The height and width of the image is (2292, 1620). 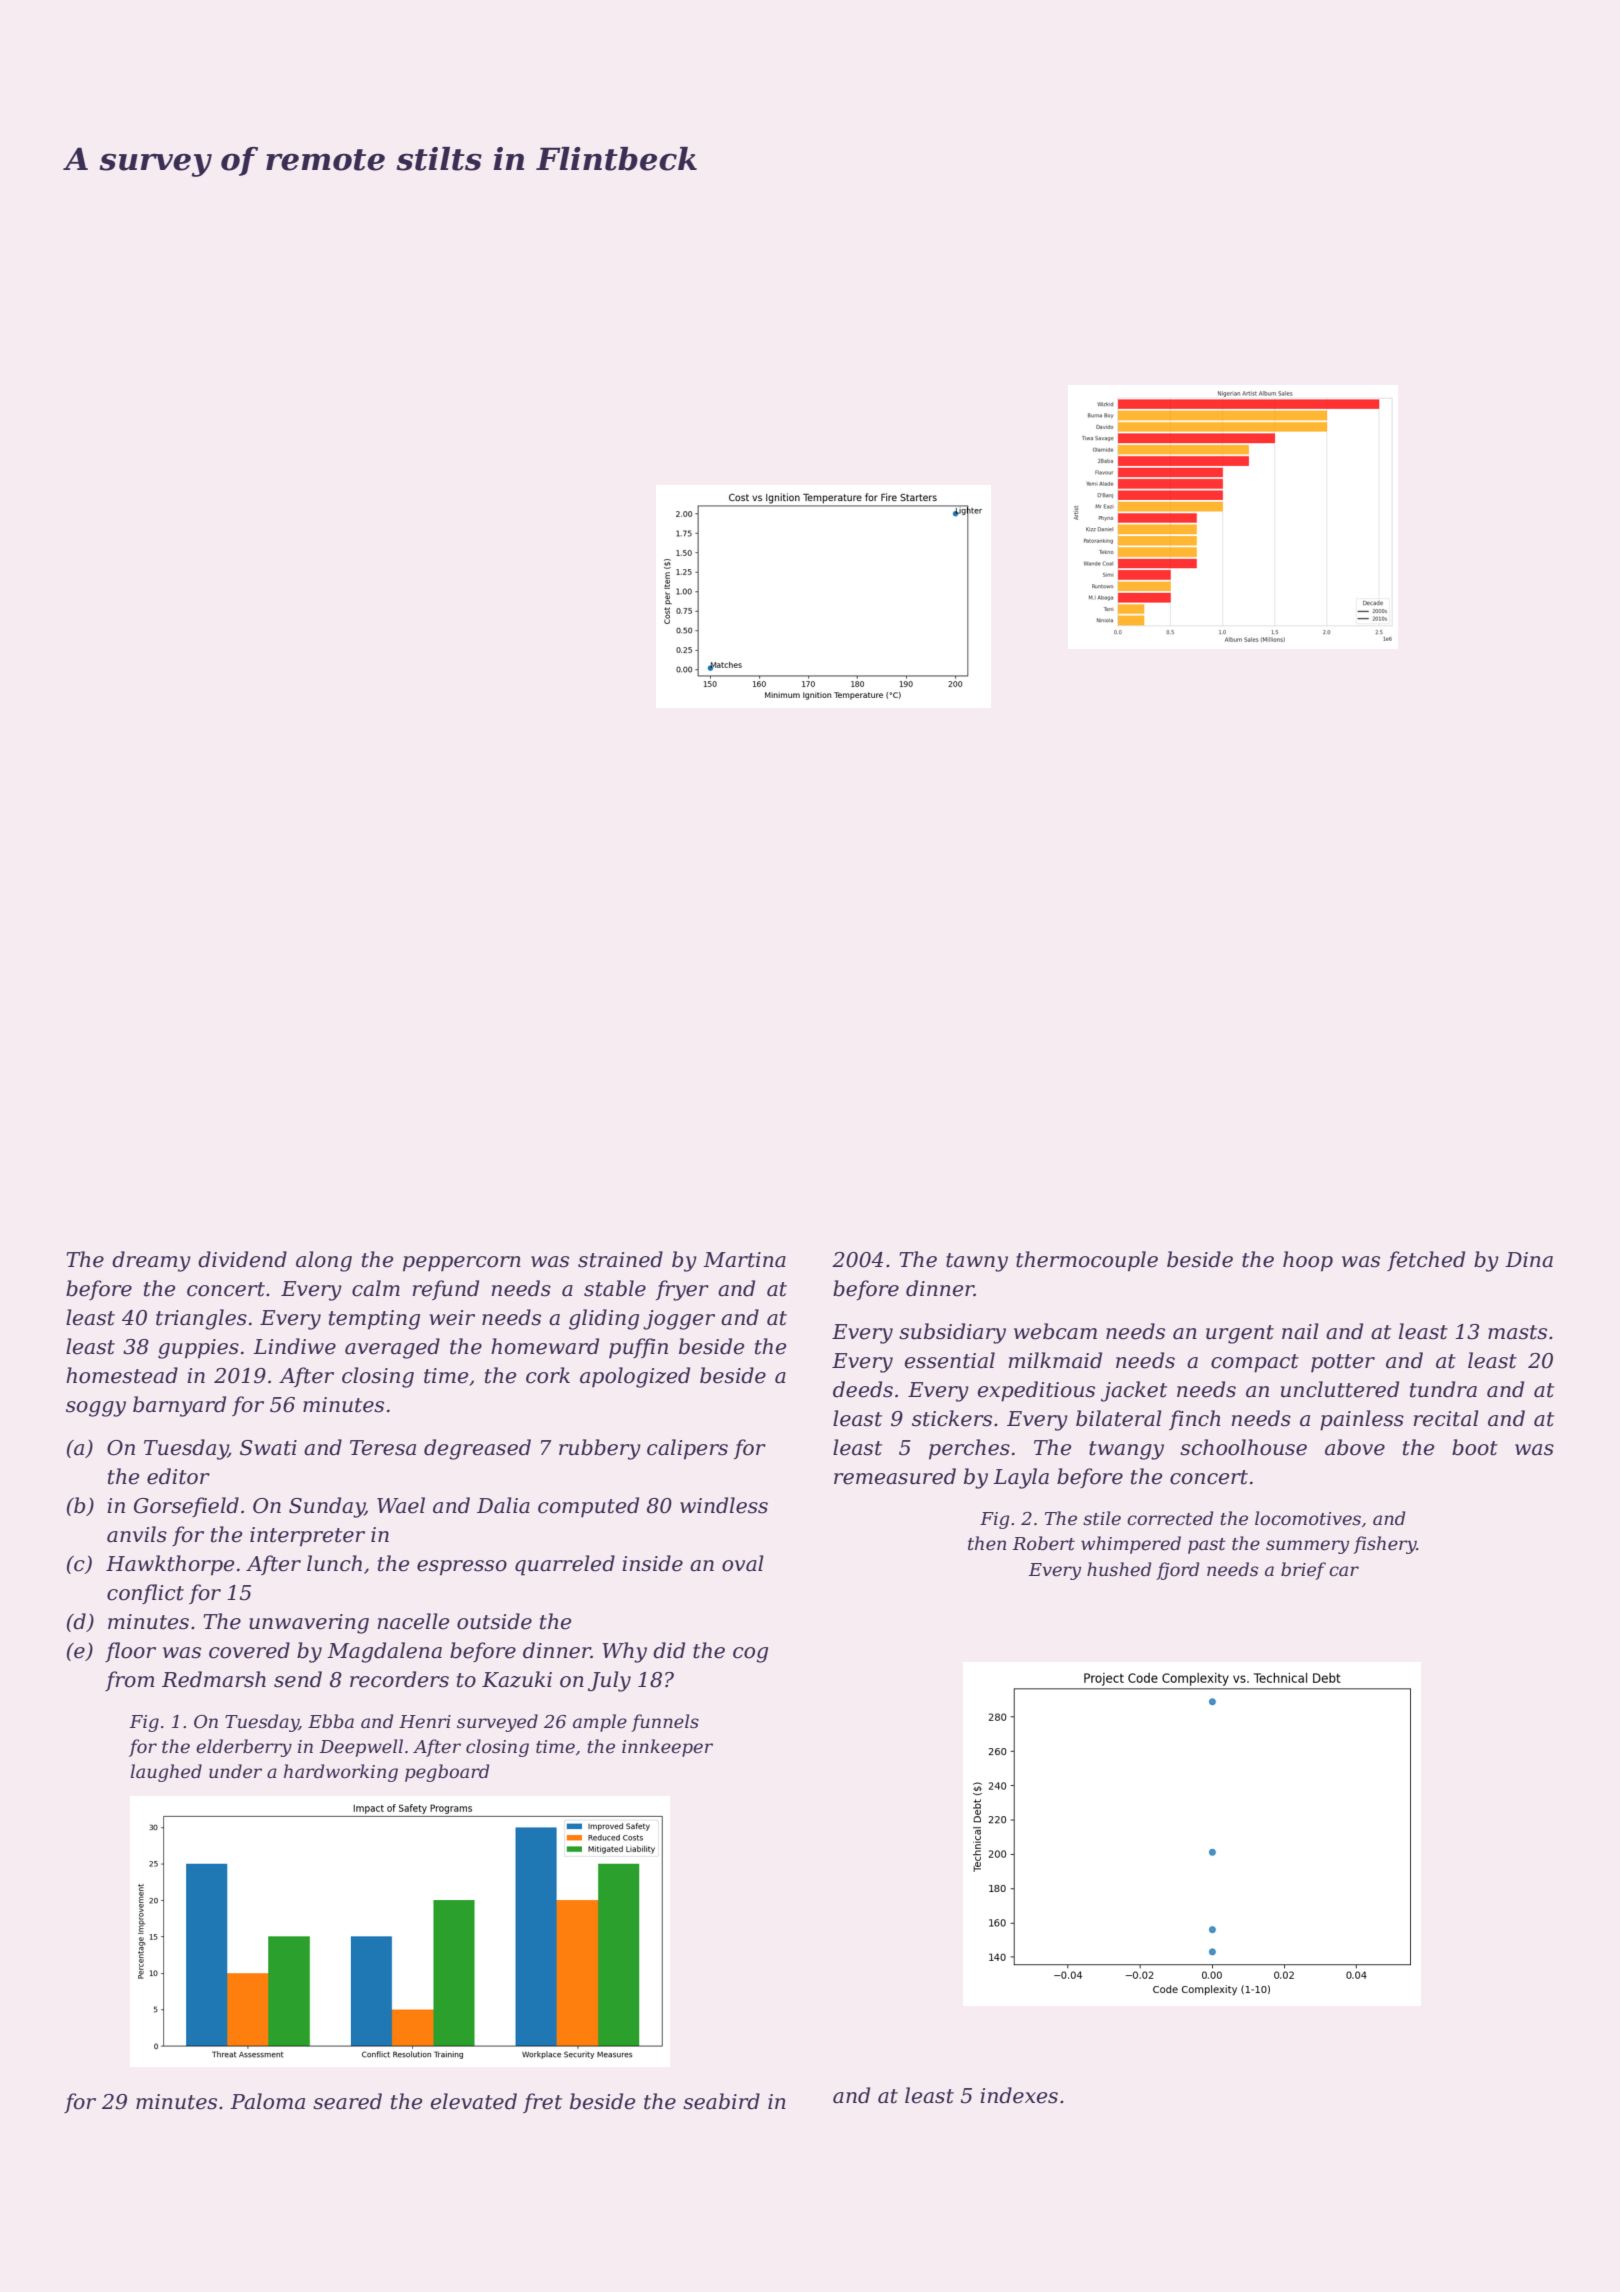 I want to click on along, so click(x=324, y=1261).
